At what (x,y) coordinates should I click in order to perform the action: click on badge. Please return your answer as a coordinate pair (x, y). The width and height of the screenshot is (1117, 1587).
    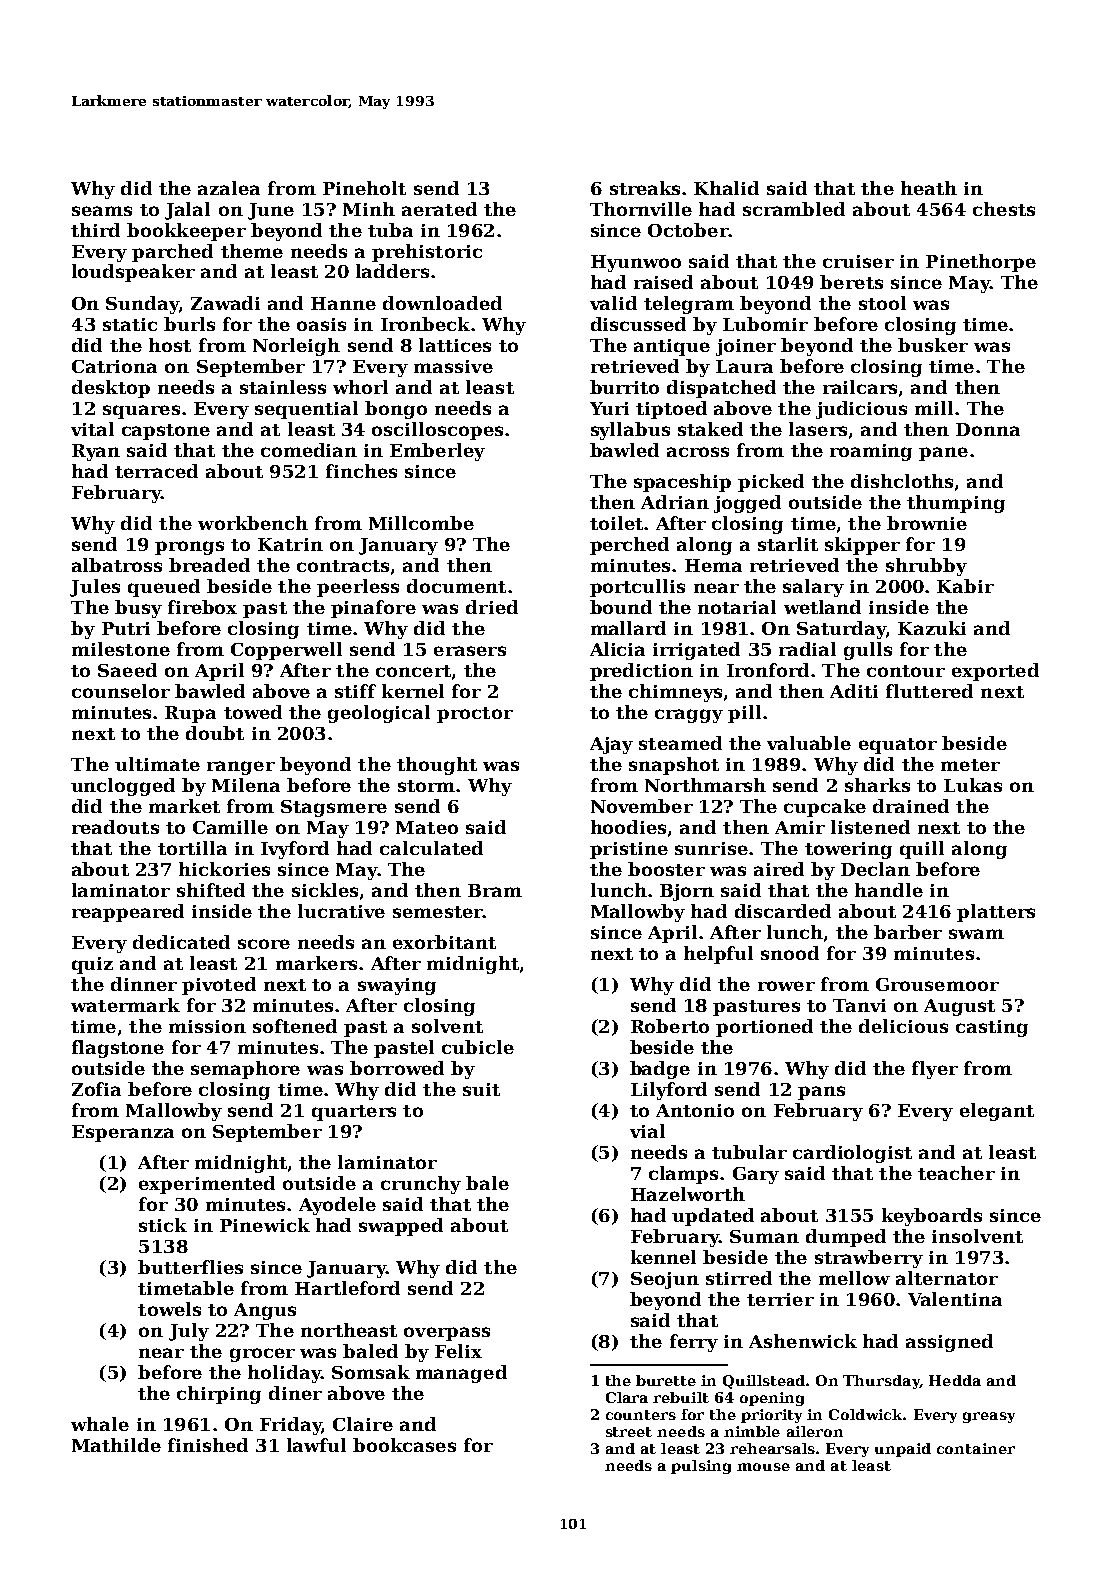
    Looking at the image, I should click on (660, 1070).
